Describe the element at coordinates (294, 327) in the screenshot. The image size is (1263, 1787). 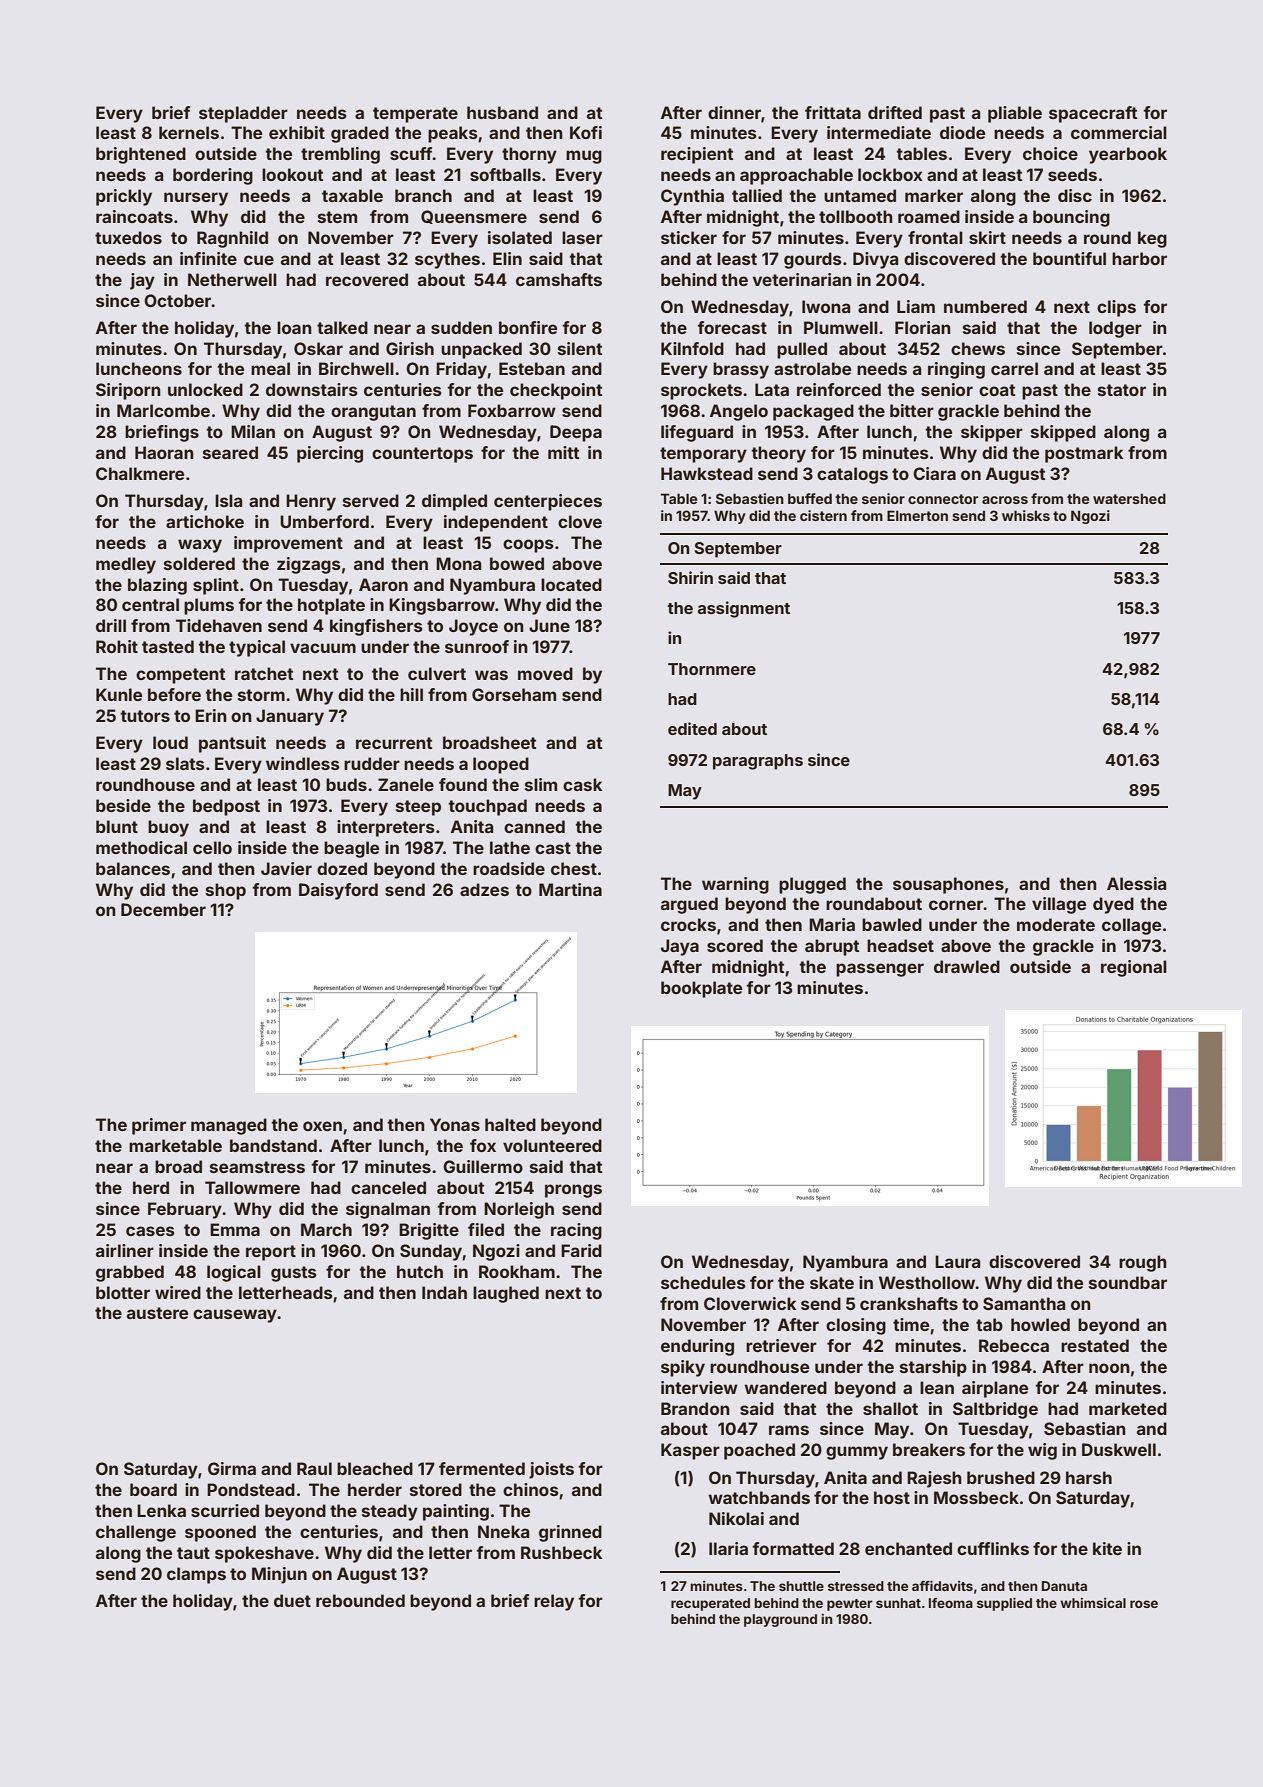
I see `loan` at that location.
